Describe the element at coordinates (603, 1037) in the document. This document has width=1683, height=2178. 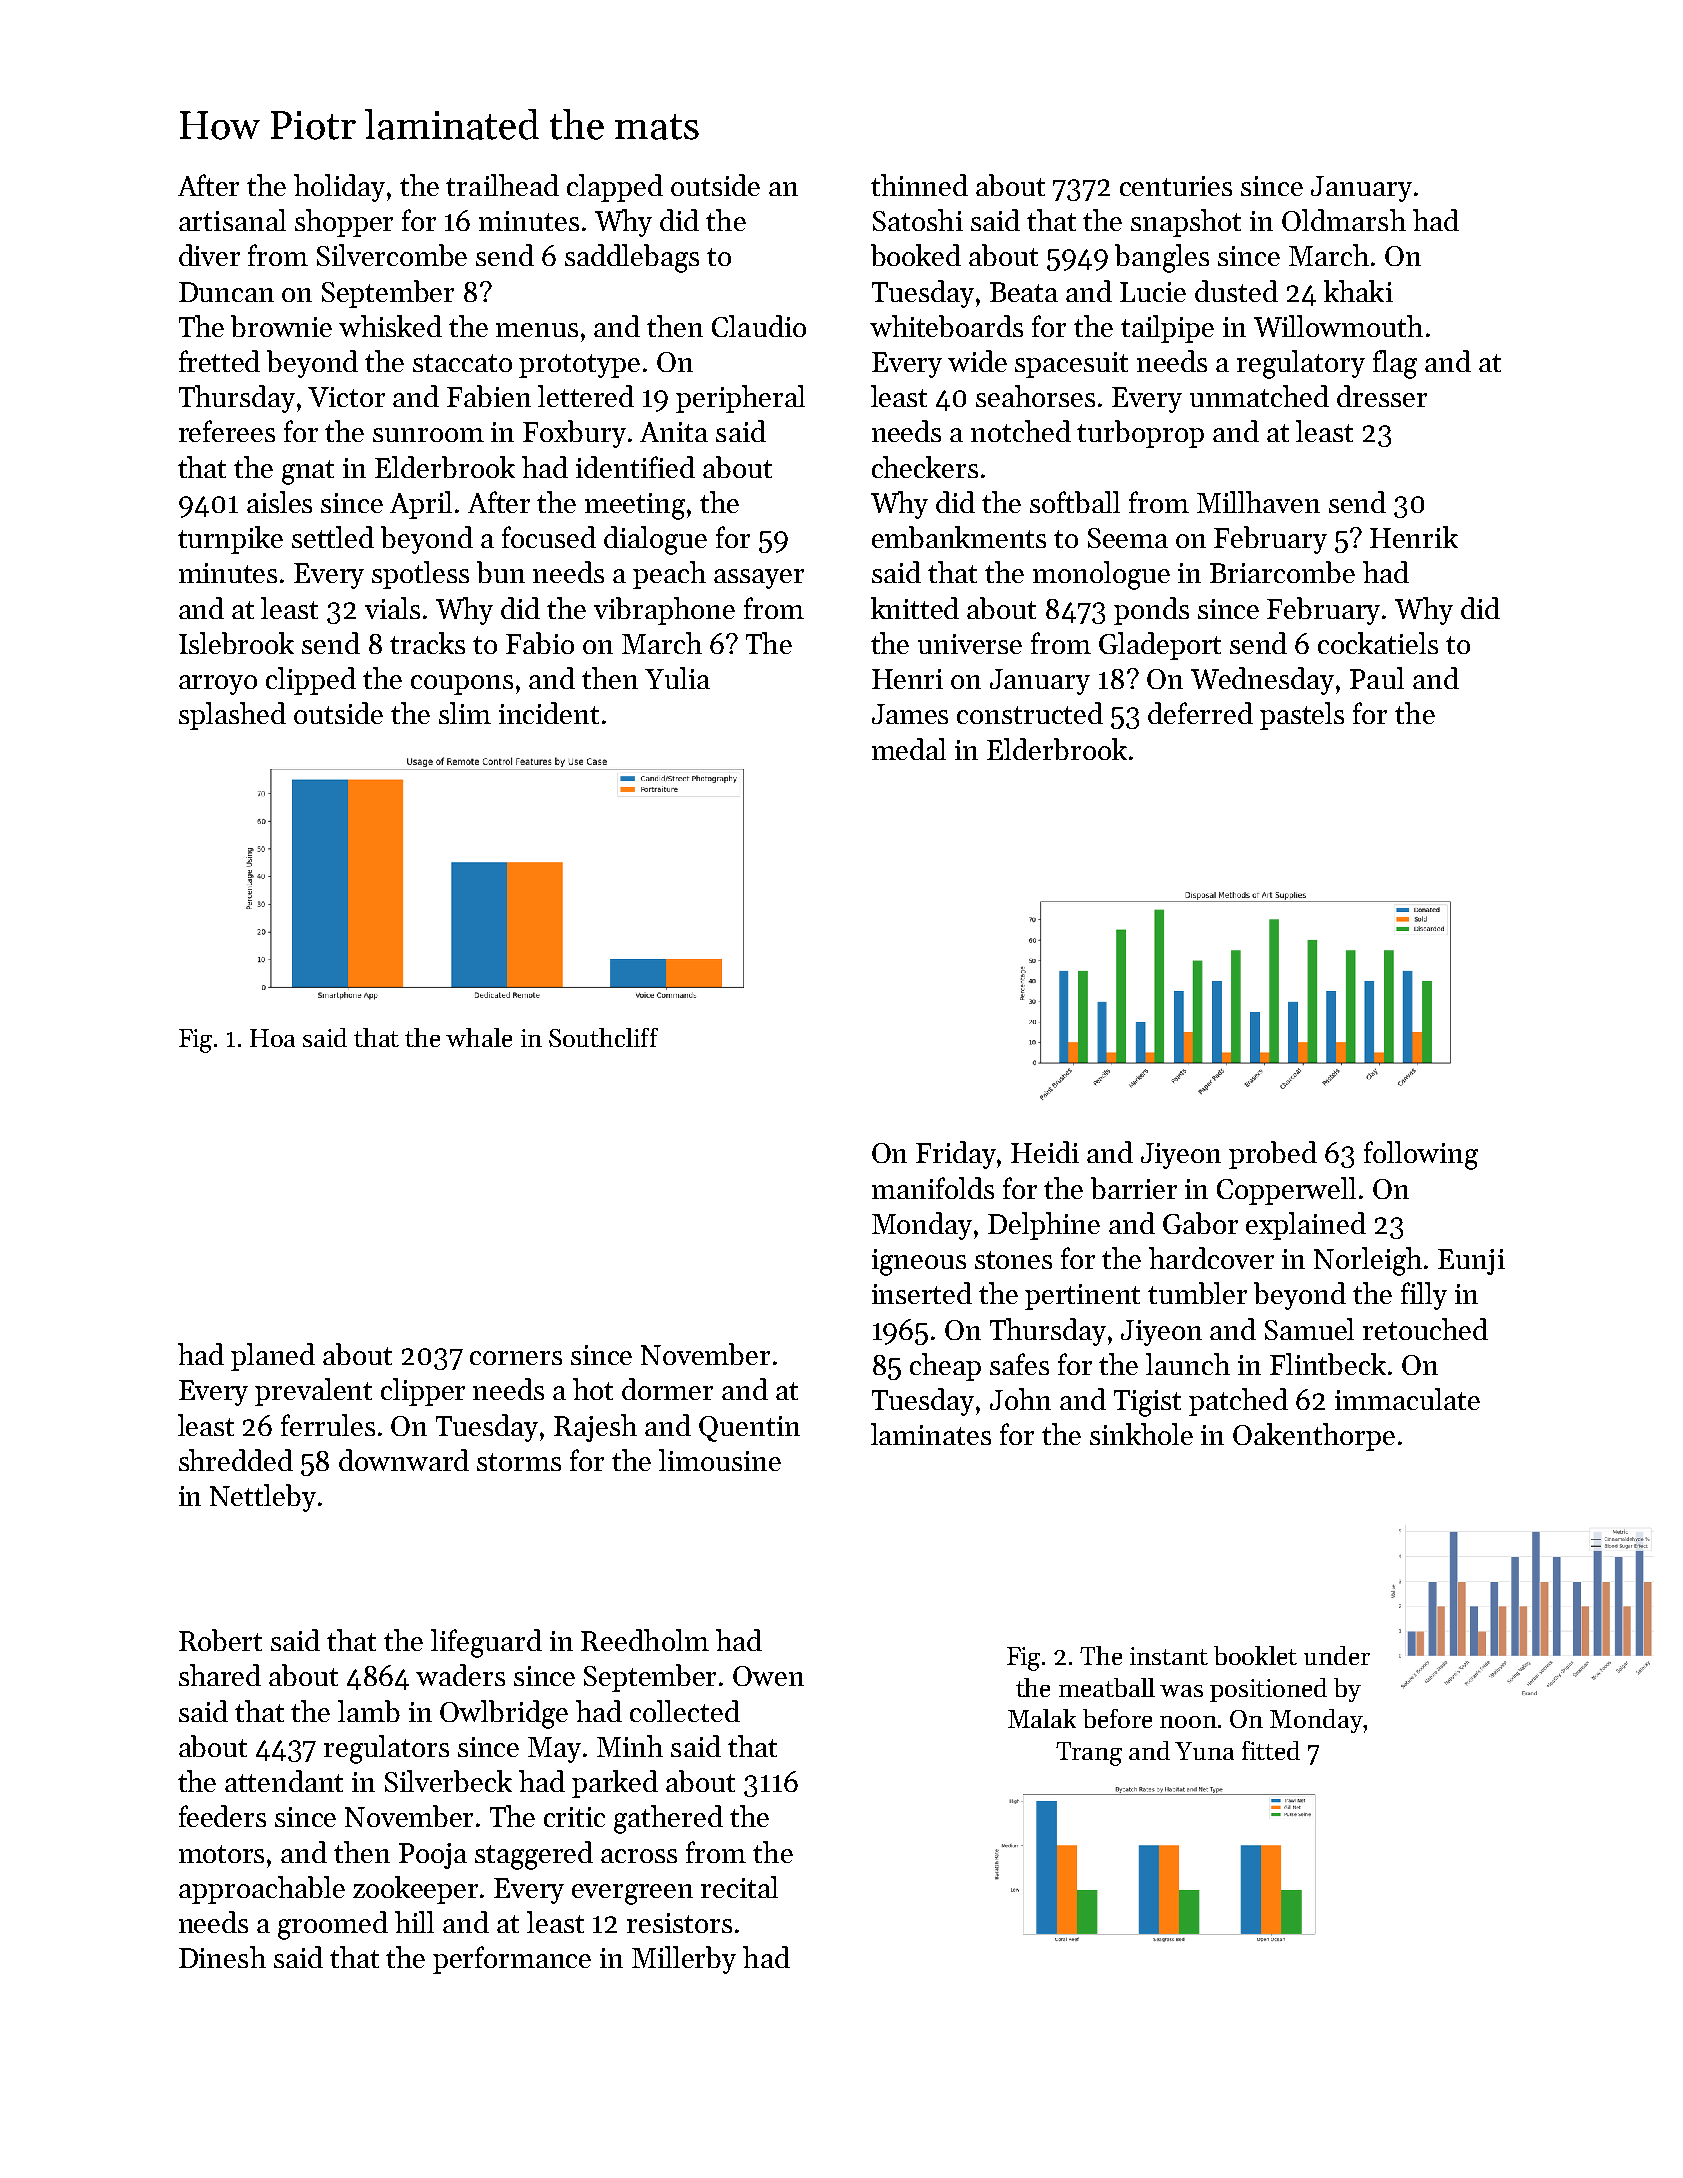
I see `Southcliff` at that location.
